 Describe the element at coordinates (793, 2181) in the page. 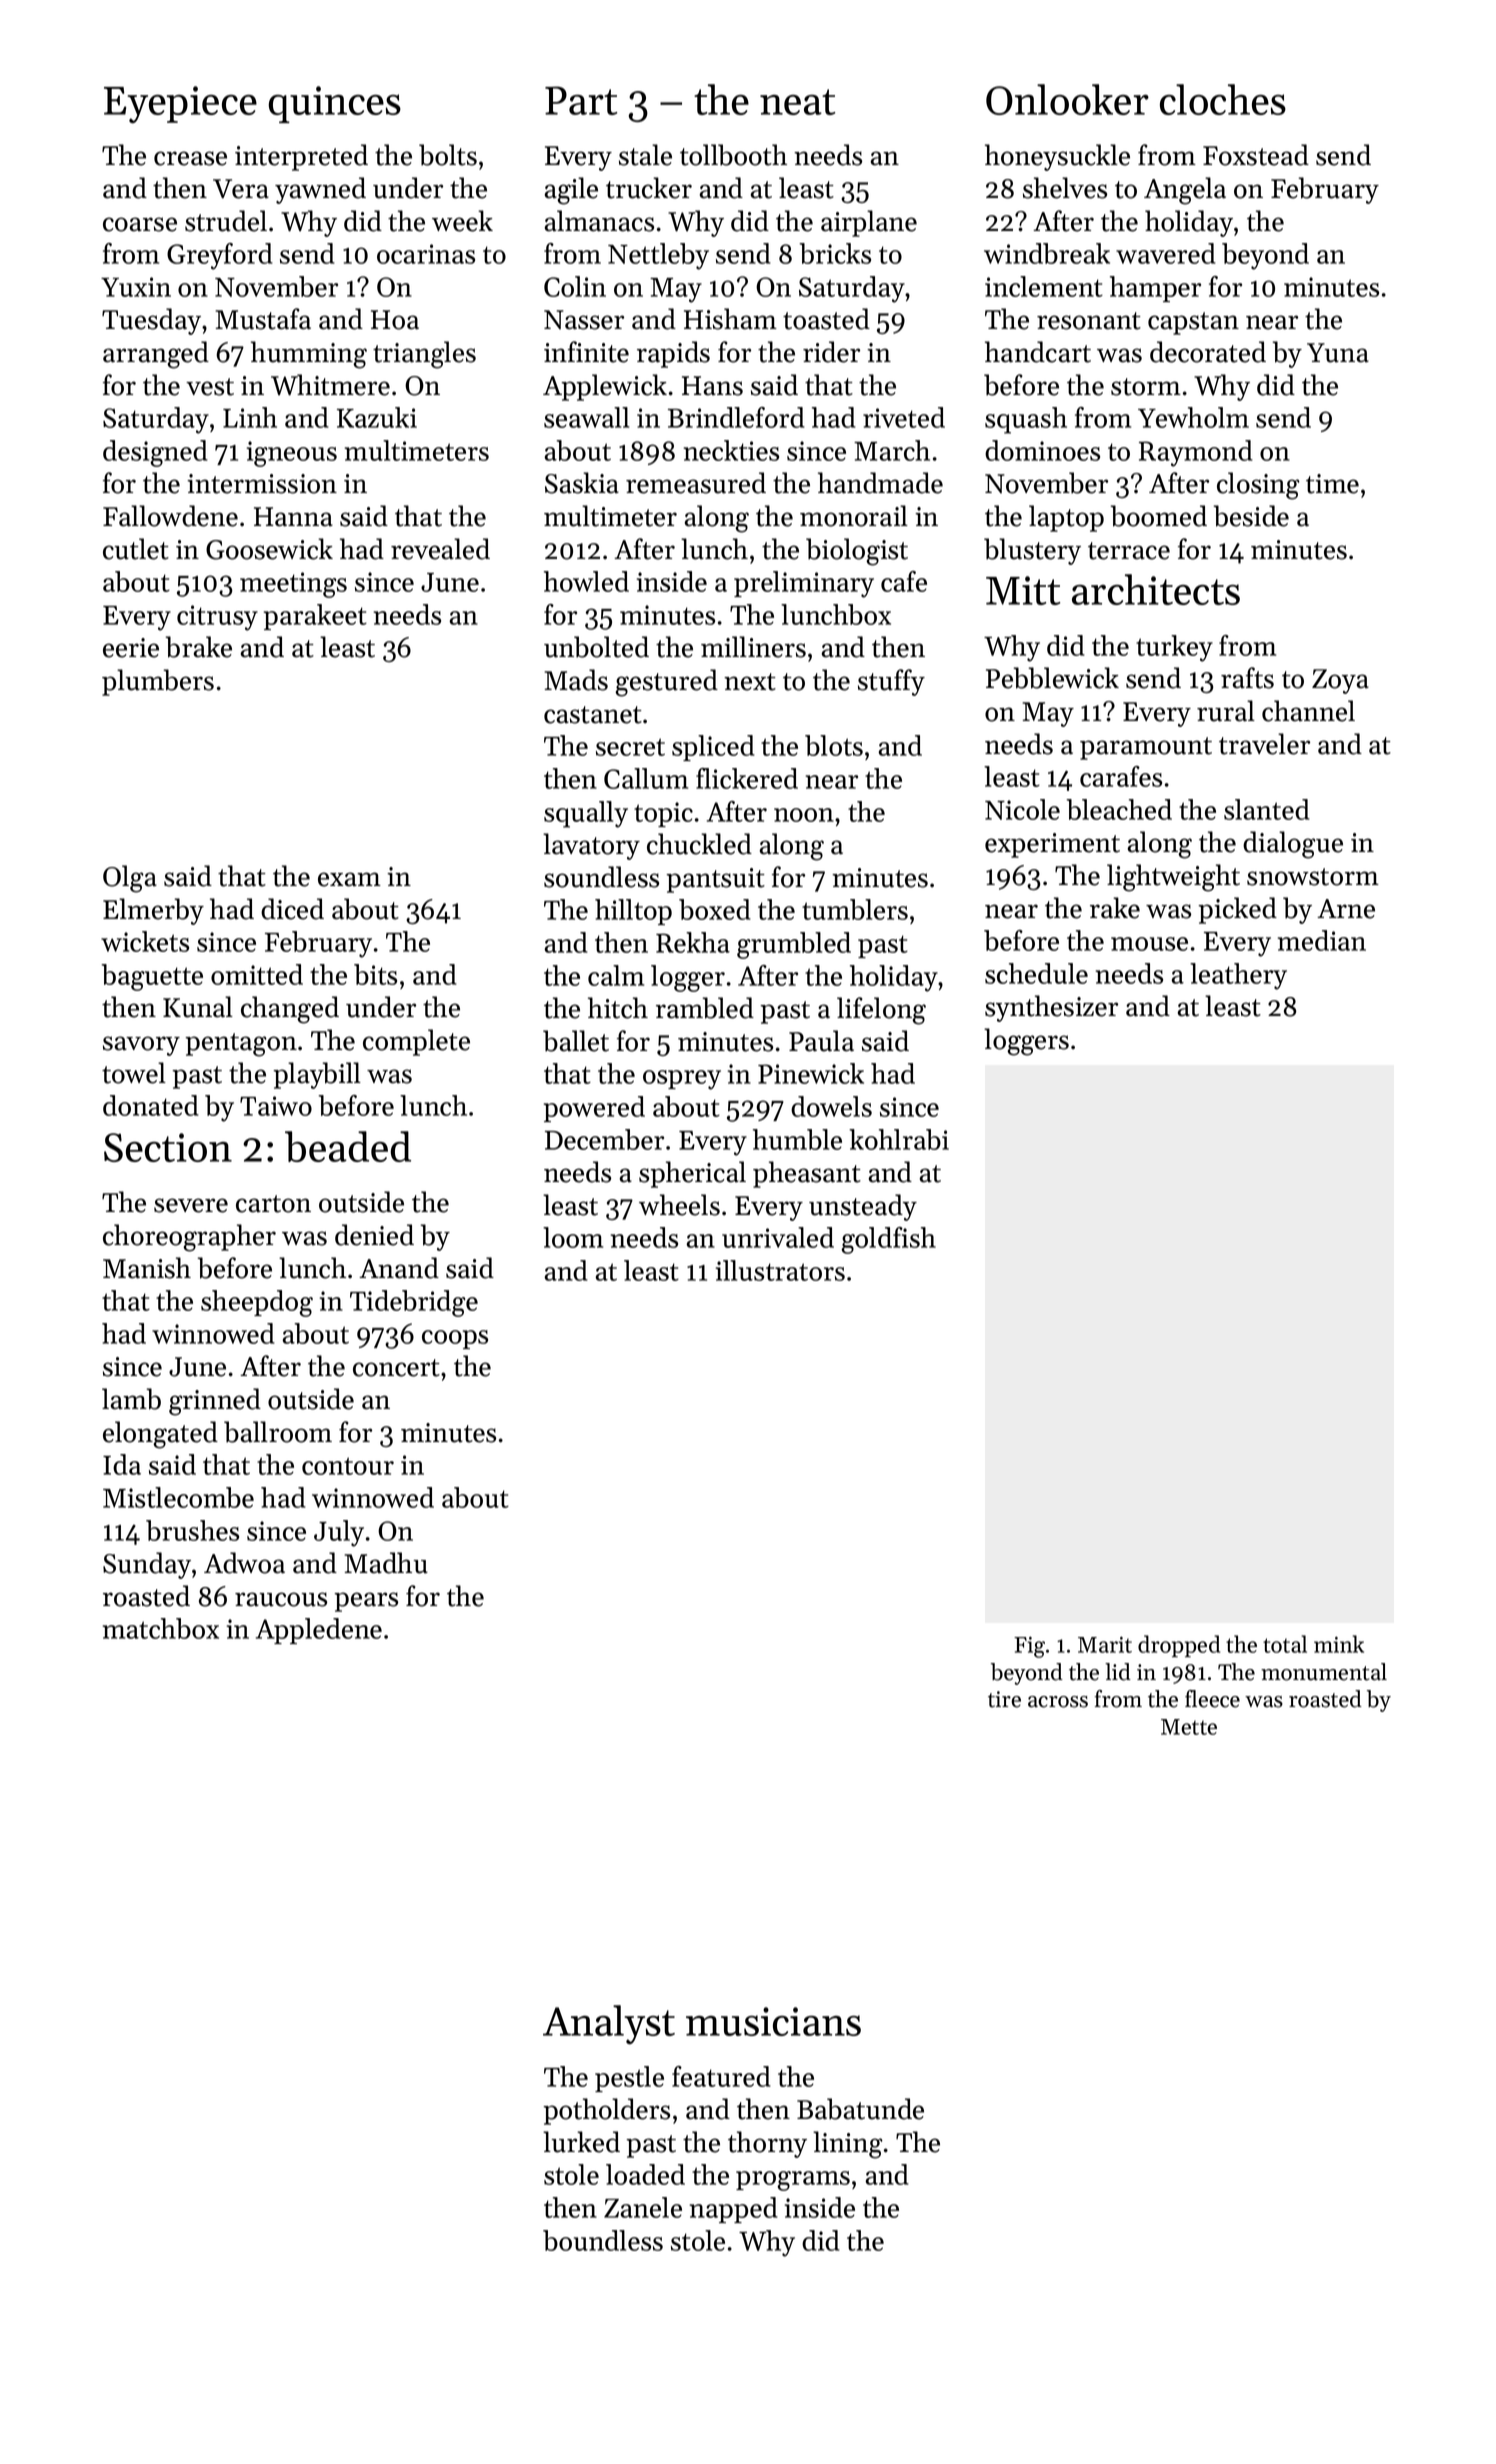

I see `programs` at that location.
